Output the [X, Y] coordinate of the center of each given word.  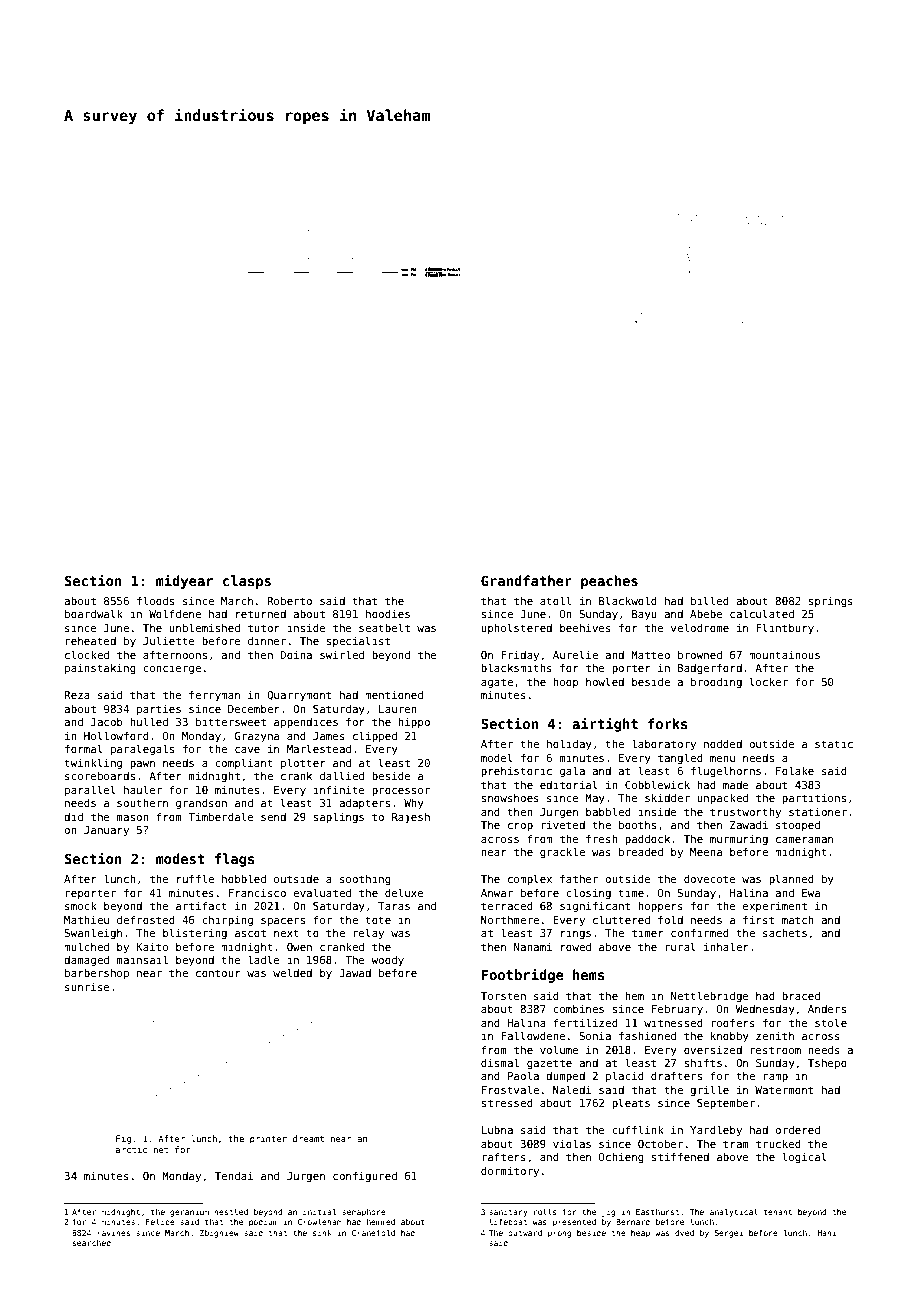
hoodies [388, 613]
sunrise [87, 986]
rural [681, 946]
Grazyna [257, 737]
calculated [762, 613]
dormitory [510, 1171]
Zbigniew [219, 1234]
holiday [569, 744]
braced [801, 995]
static [834, 744]
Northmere [510, 919]
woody [387, 960]
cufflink [638, 1129]
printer [268, 1139]
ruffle [195, 878]
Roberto [289, 600]
